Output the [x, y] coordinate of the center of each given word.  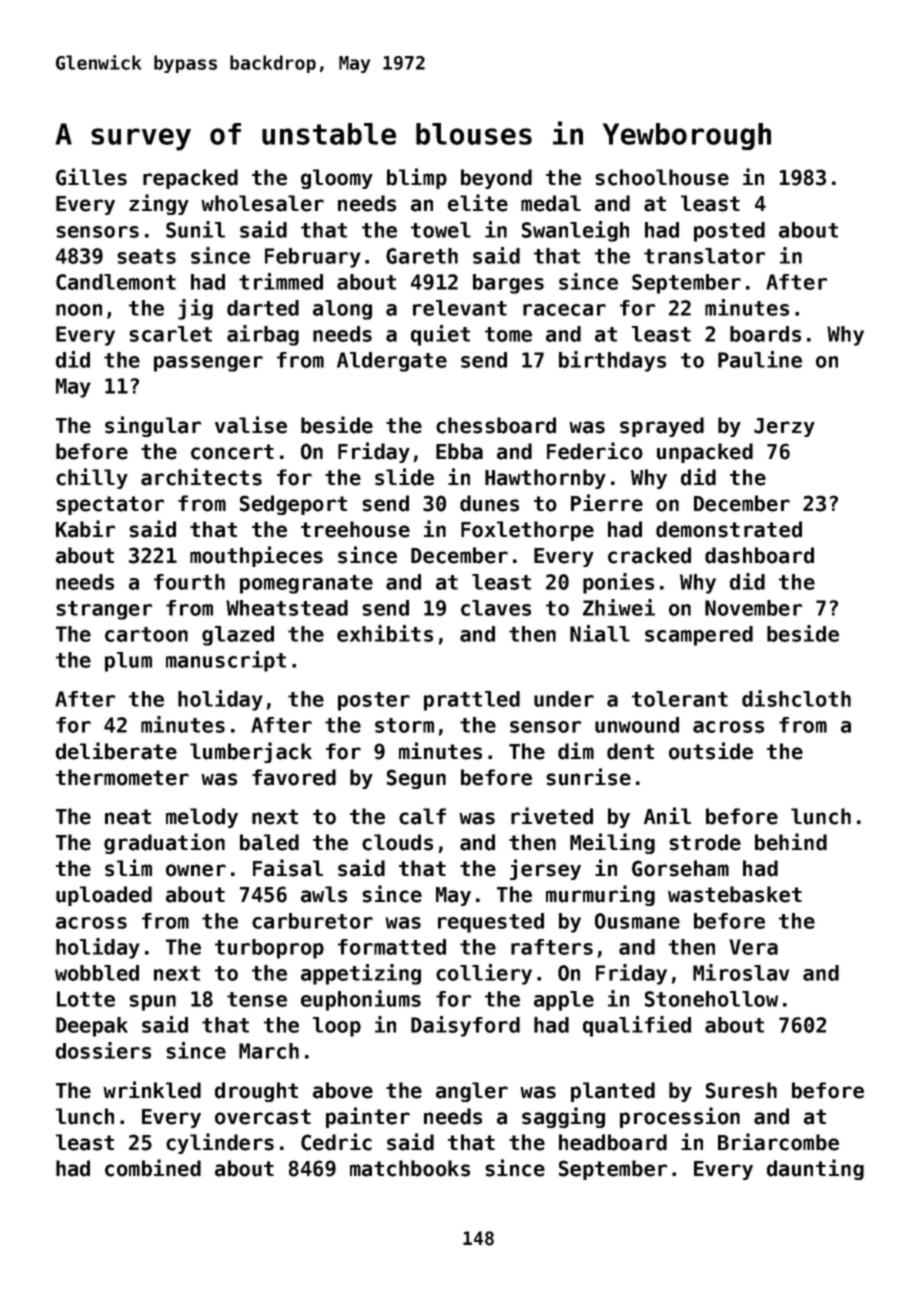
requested [491, 923]
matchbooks [410, 1168]
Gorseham [680, 868]
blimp [417, 178]
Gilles [91, 177]
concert [232, 452]
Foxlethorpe [527, 531]
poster [374, 701]
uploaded [104, 896]
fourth [189, 582]
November [753, 608]
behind [791, 842]
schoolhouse [662, 177]
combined [153, 1168]
